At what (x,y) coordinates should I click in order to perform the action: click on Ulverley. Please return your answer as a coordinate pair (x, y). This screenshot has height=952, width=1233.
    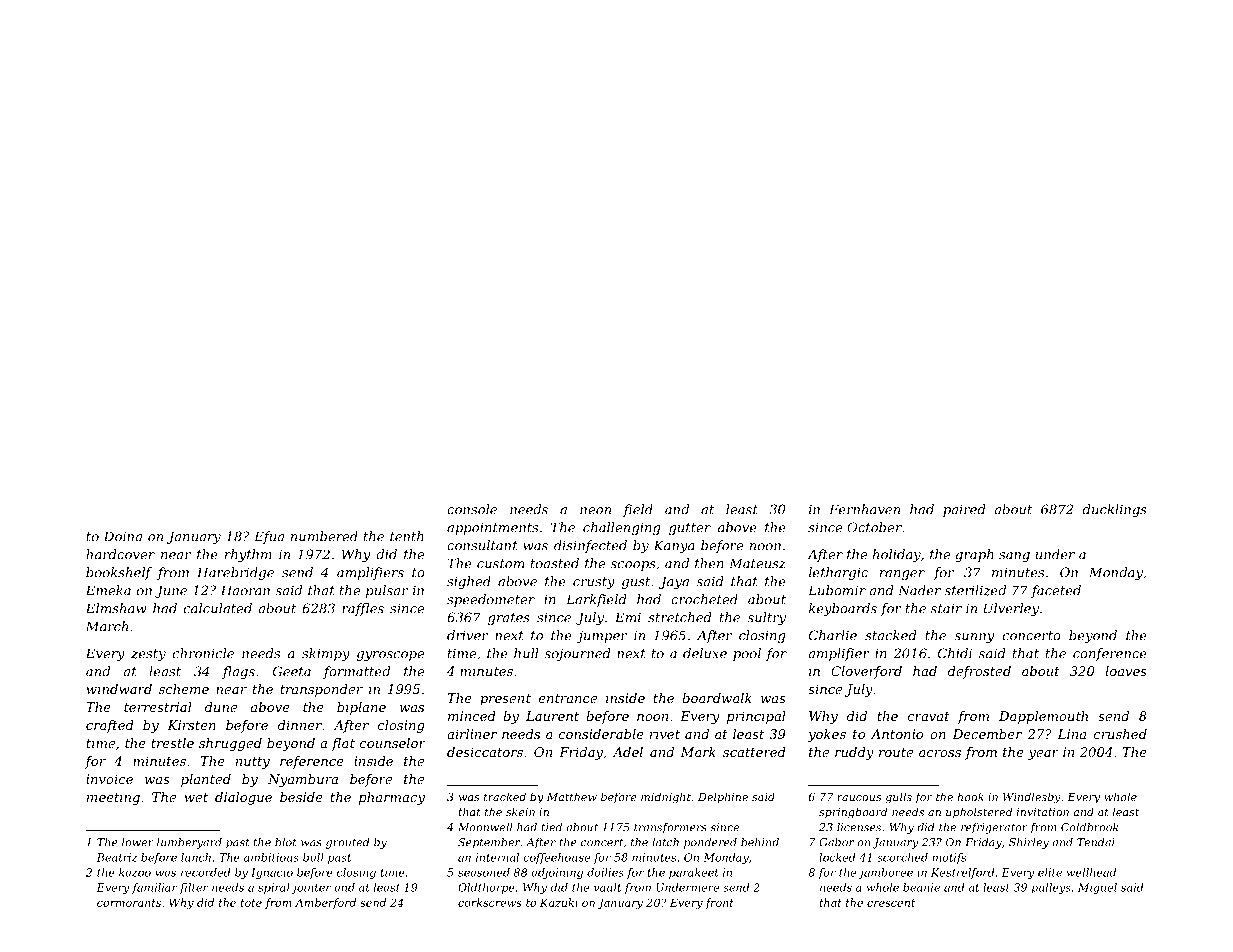
    Looking at the image, I should click on (1011, 609).
